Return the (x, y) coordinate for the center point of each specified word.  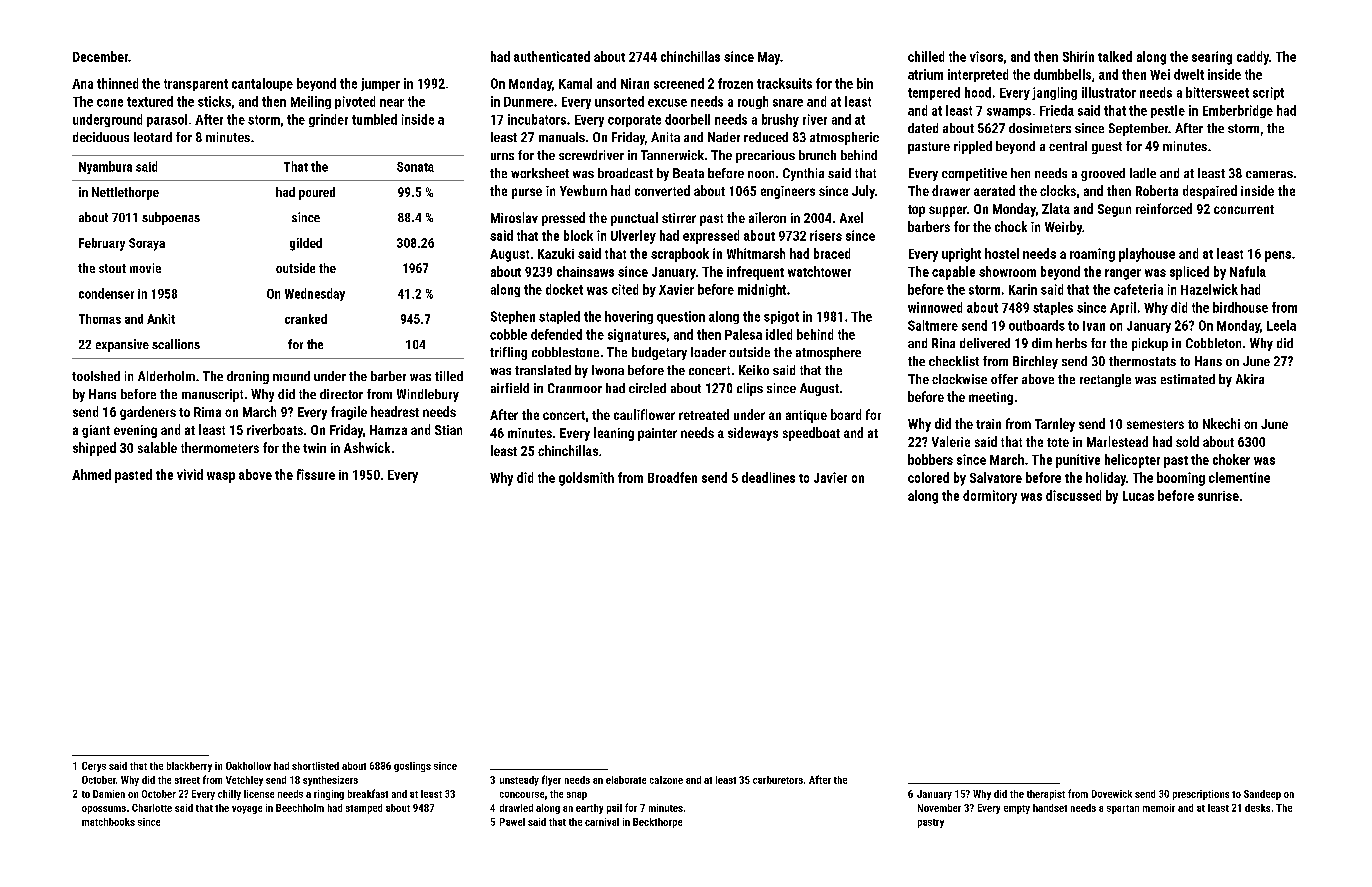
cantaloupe (262, 84)
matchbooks (108, 822)
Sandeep (1262, 795)
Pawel (512, 822)
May (769, 58)
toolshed (96, 376)
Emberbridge (1238, 111)
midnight (762, 290)
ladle (1143, 173)
